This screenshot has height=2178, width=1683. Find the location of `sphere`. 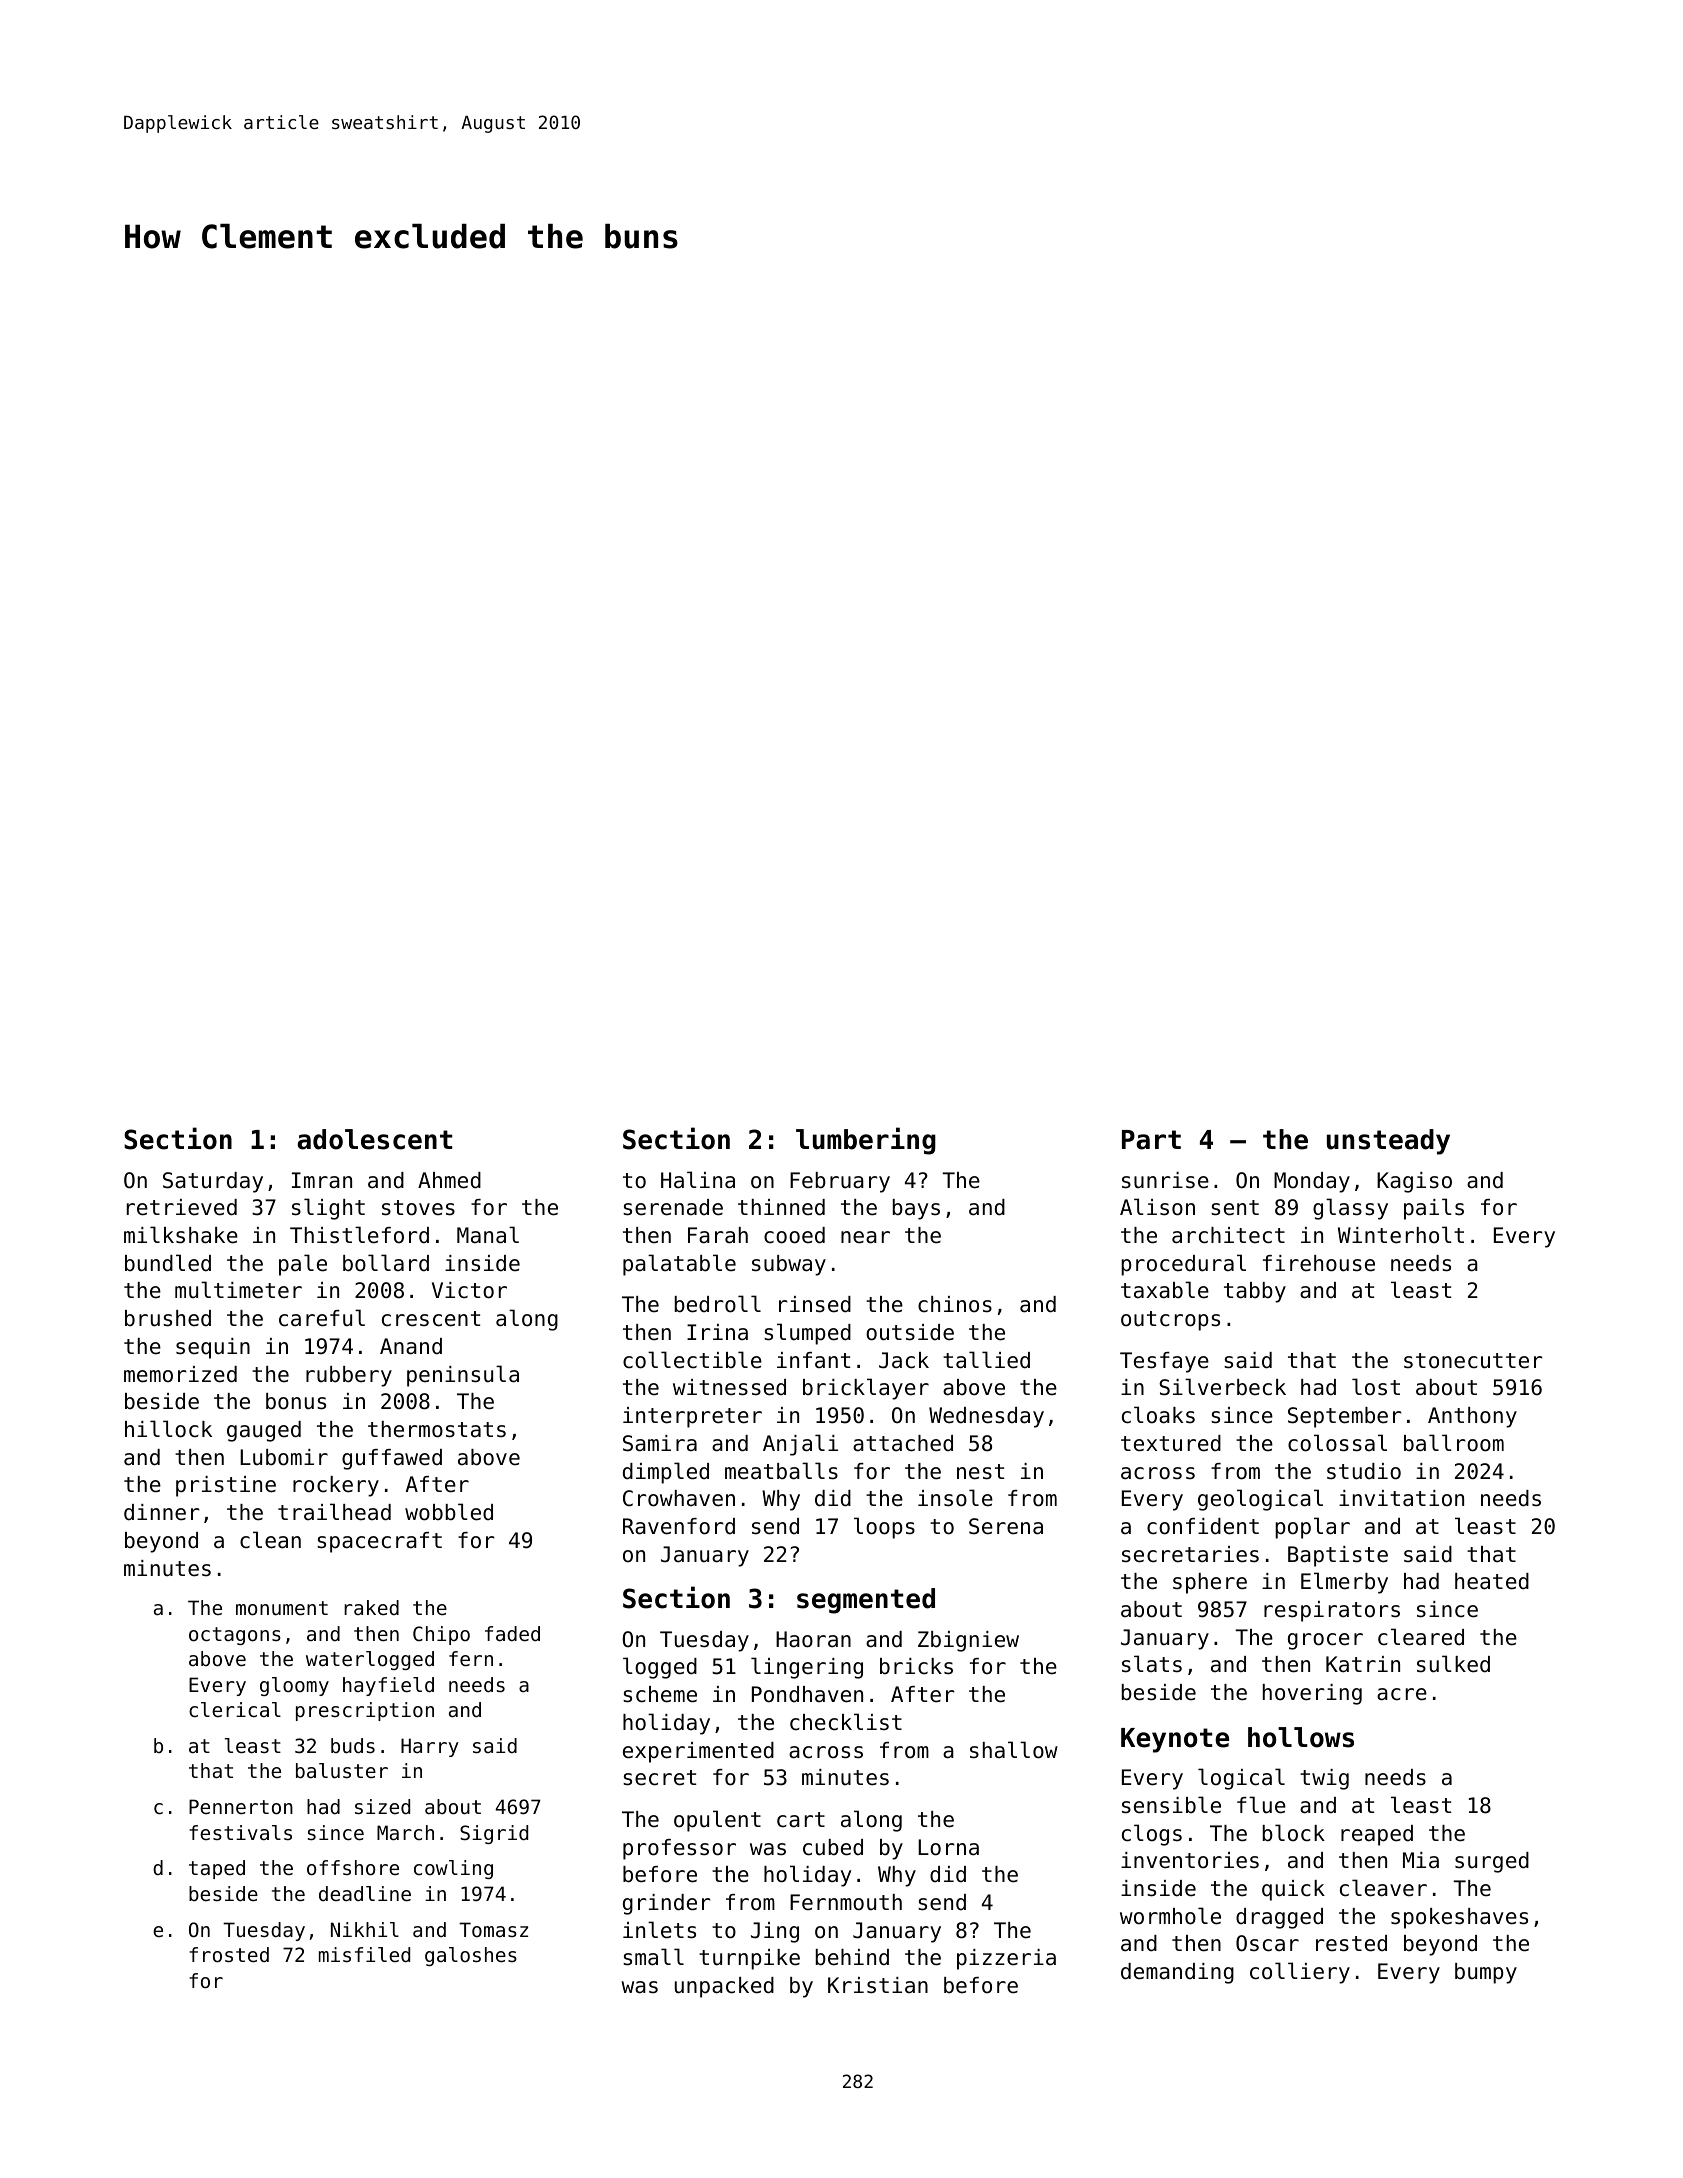

sphere is located at coordinates (1210, 1583).
